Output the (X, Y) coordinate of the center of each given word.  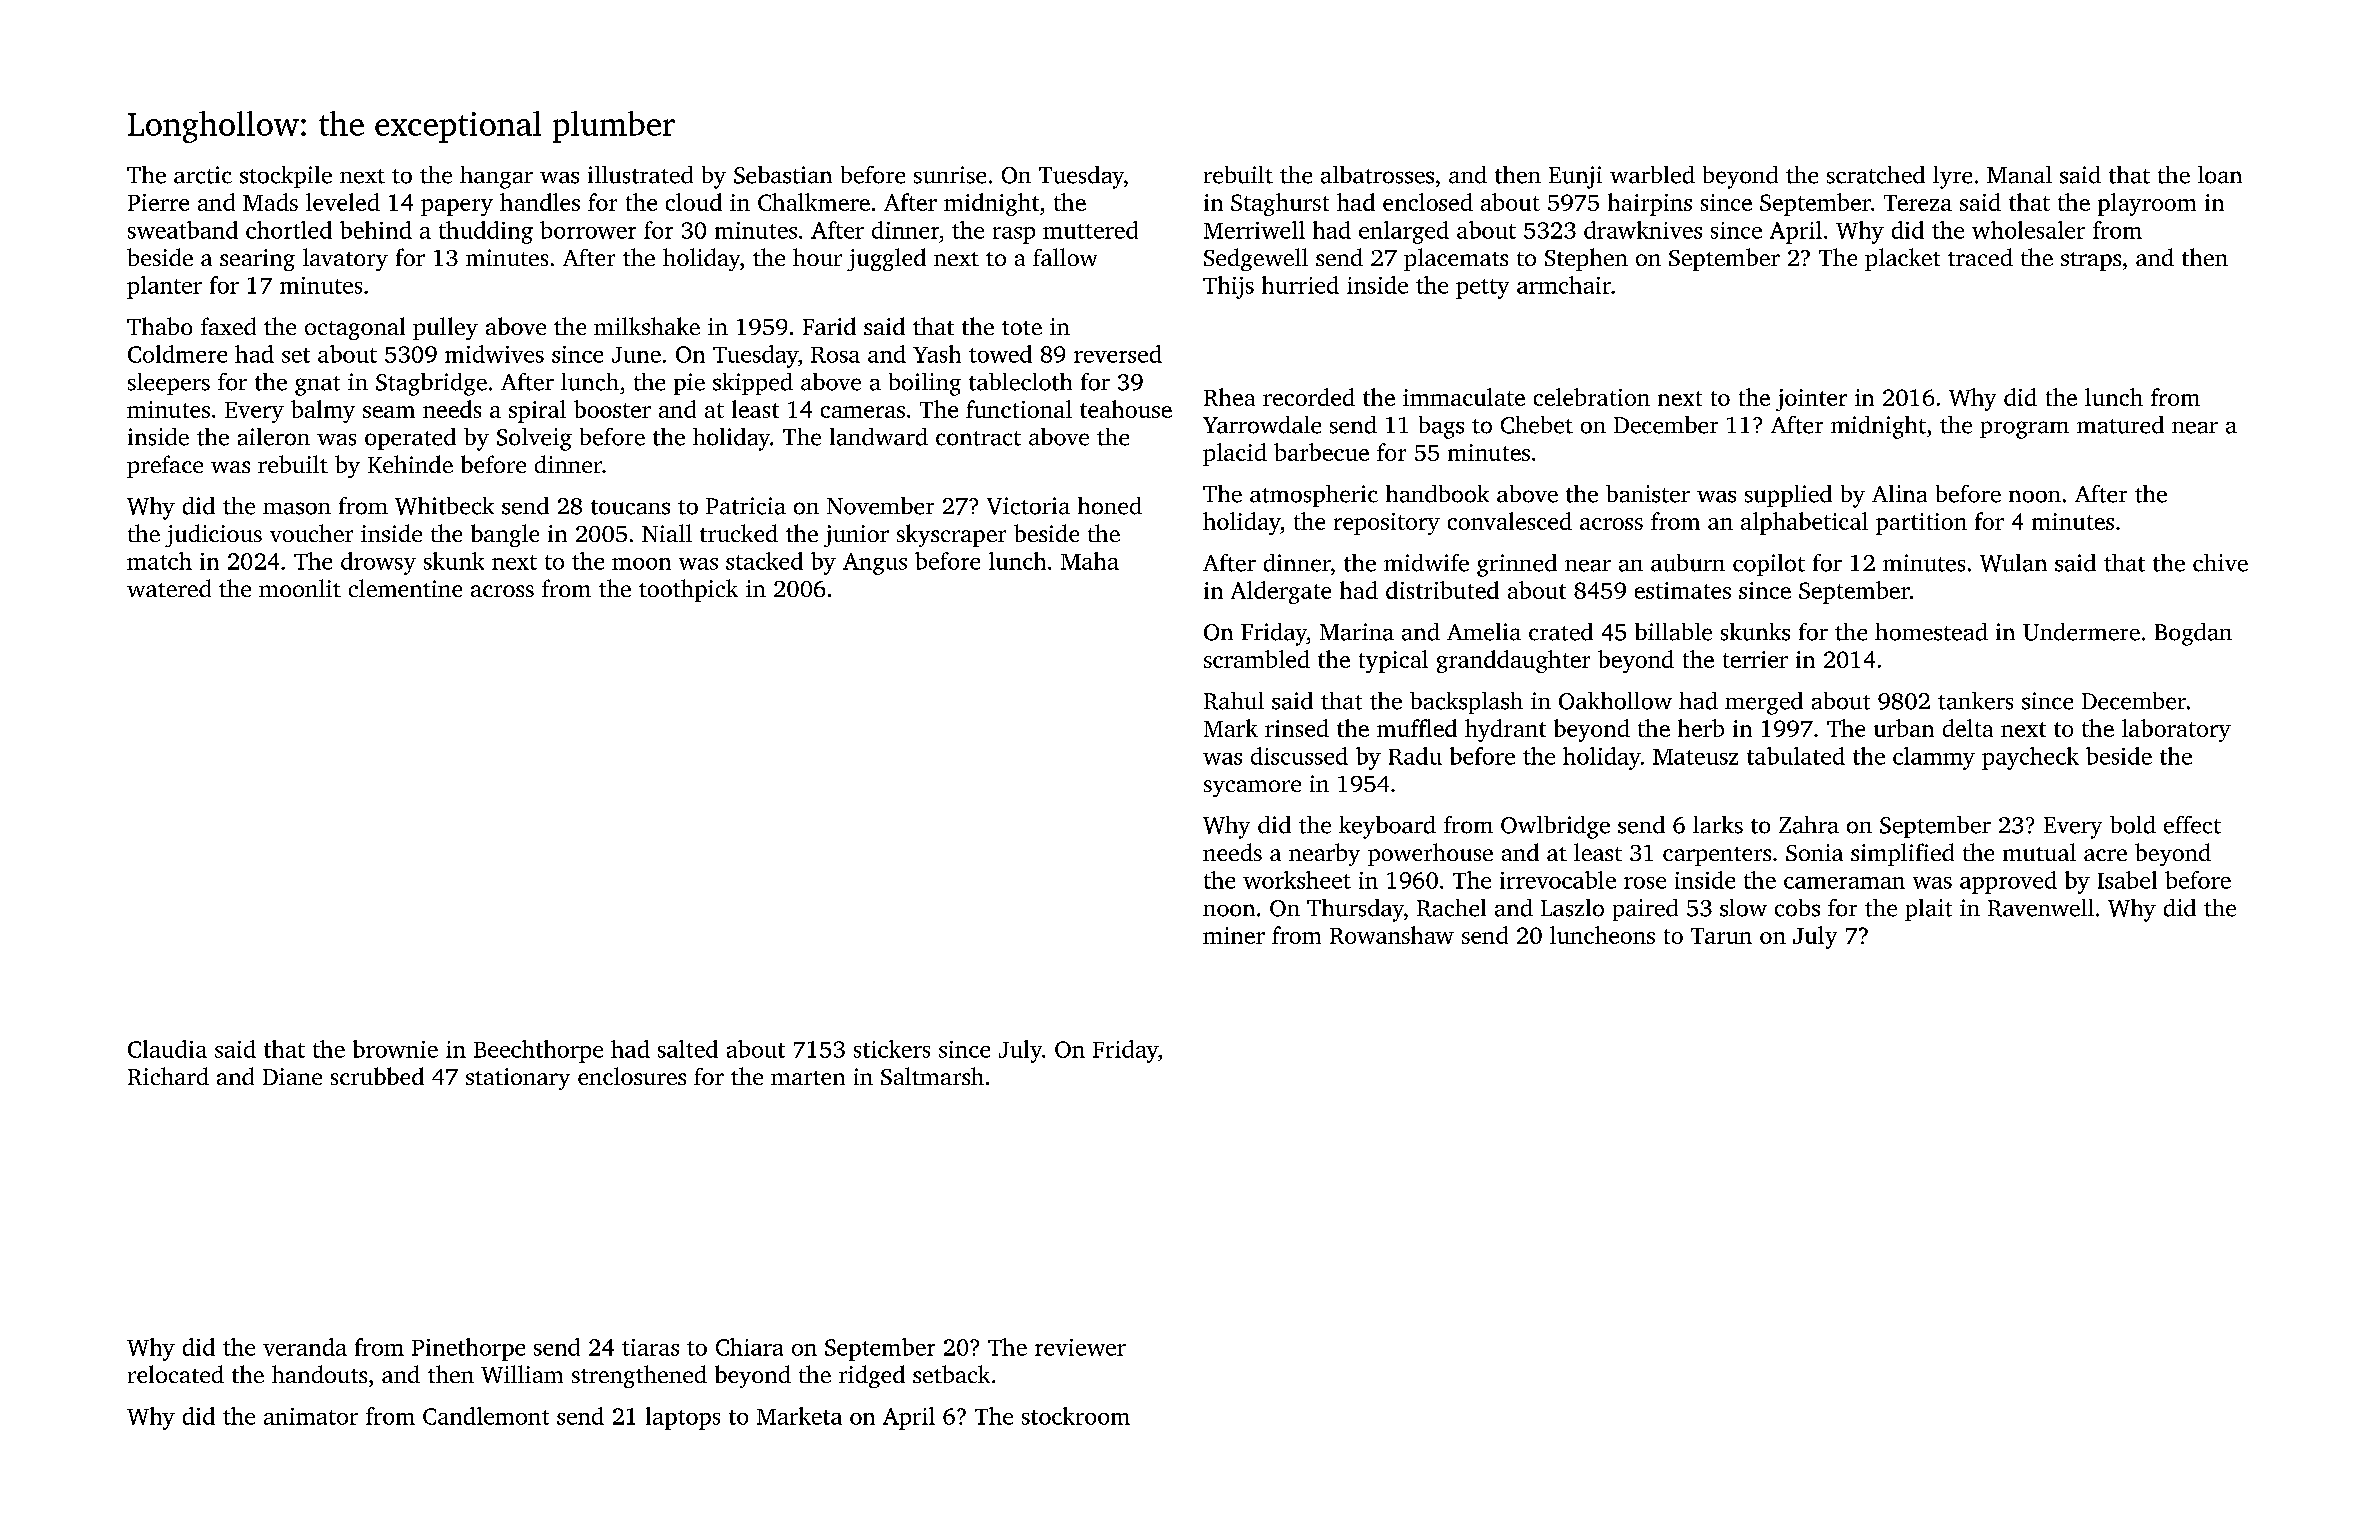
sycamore (1252, 788)
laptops (683, 1418)
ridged (872, 1376)
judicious (213, 535)
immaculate (1464, 397)
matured (2120, 425)
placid (1235, 454)
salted (688, 1049)
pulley (445, 328)
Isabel (2127, 880)
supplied (1788, 496)
